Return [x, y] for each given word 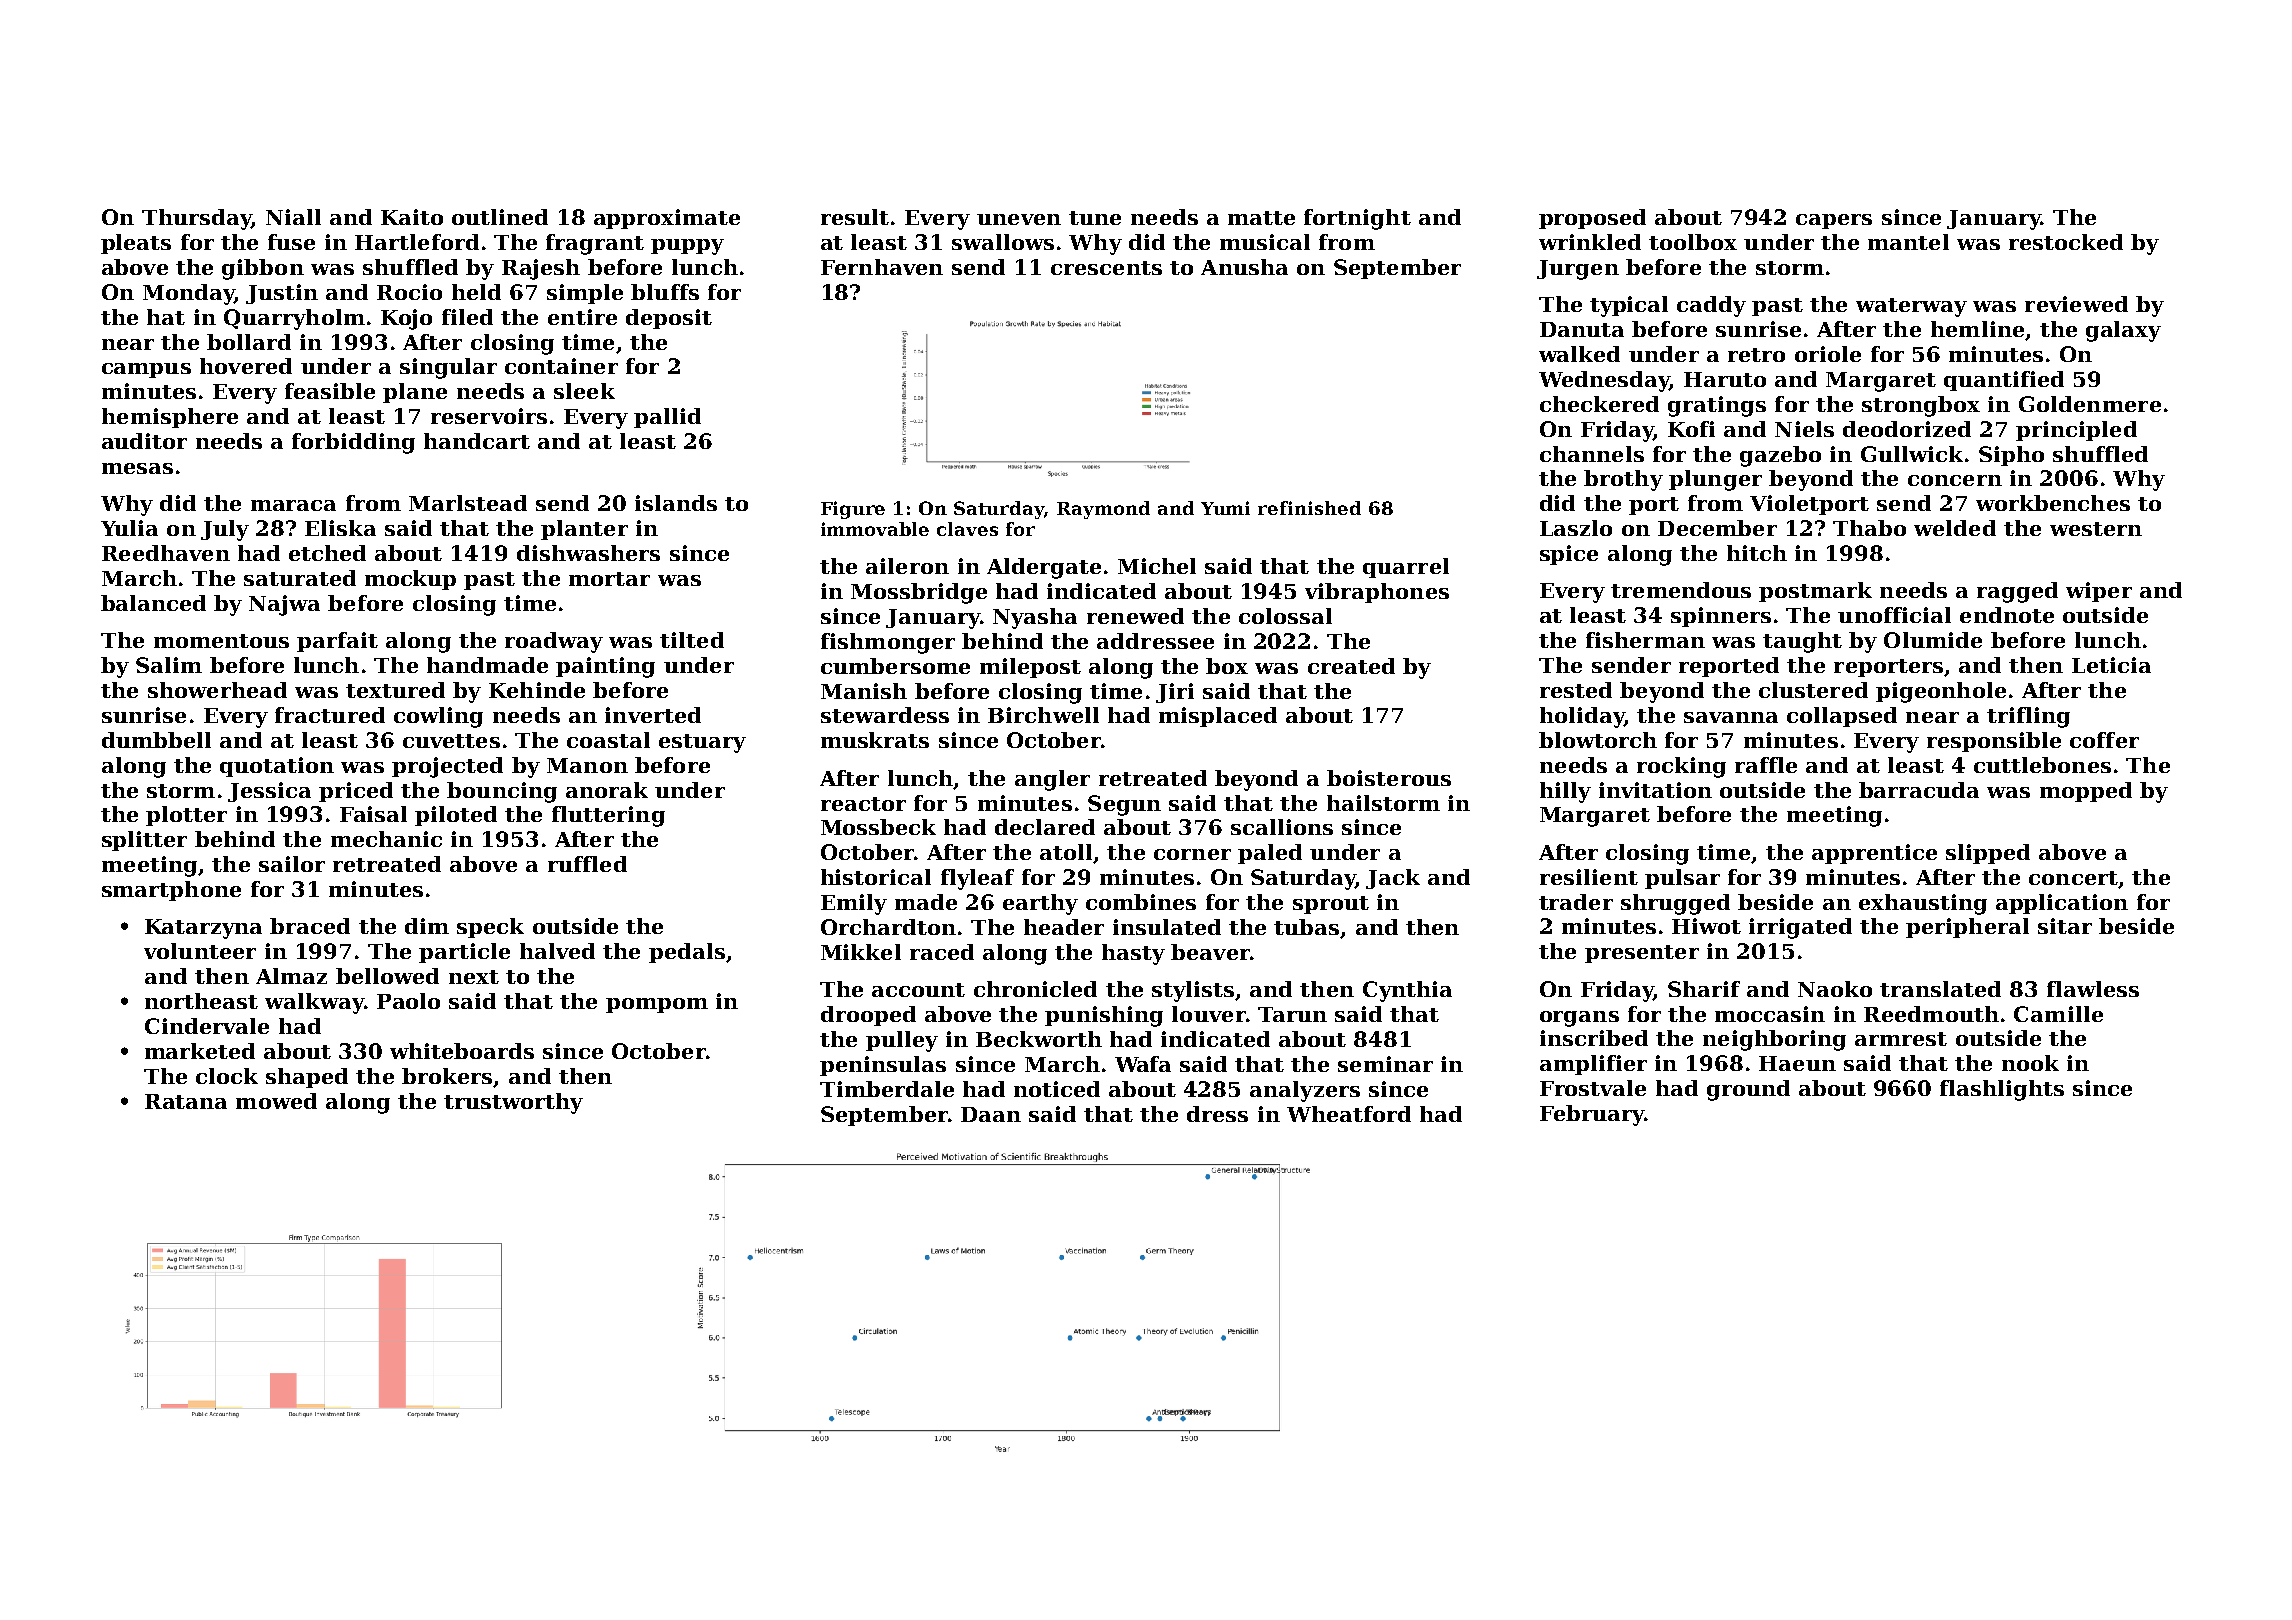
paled [1270, 854]
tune [1095, 218]
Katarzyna [203, 929]
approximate [667, 219]
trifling [2028, 717]
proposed [1592, 219]
